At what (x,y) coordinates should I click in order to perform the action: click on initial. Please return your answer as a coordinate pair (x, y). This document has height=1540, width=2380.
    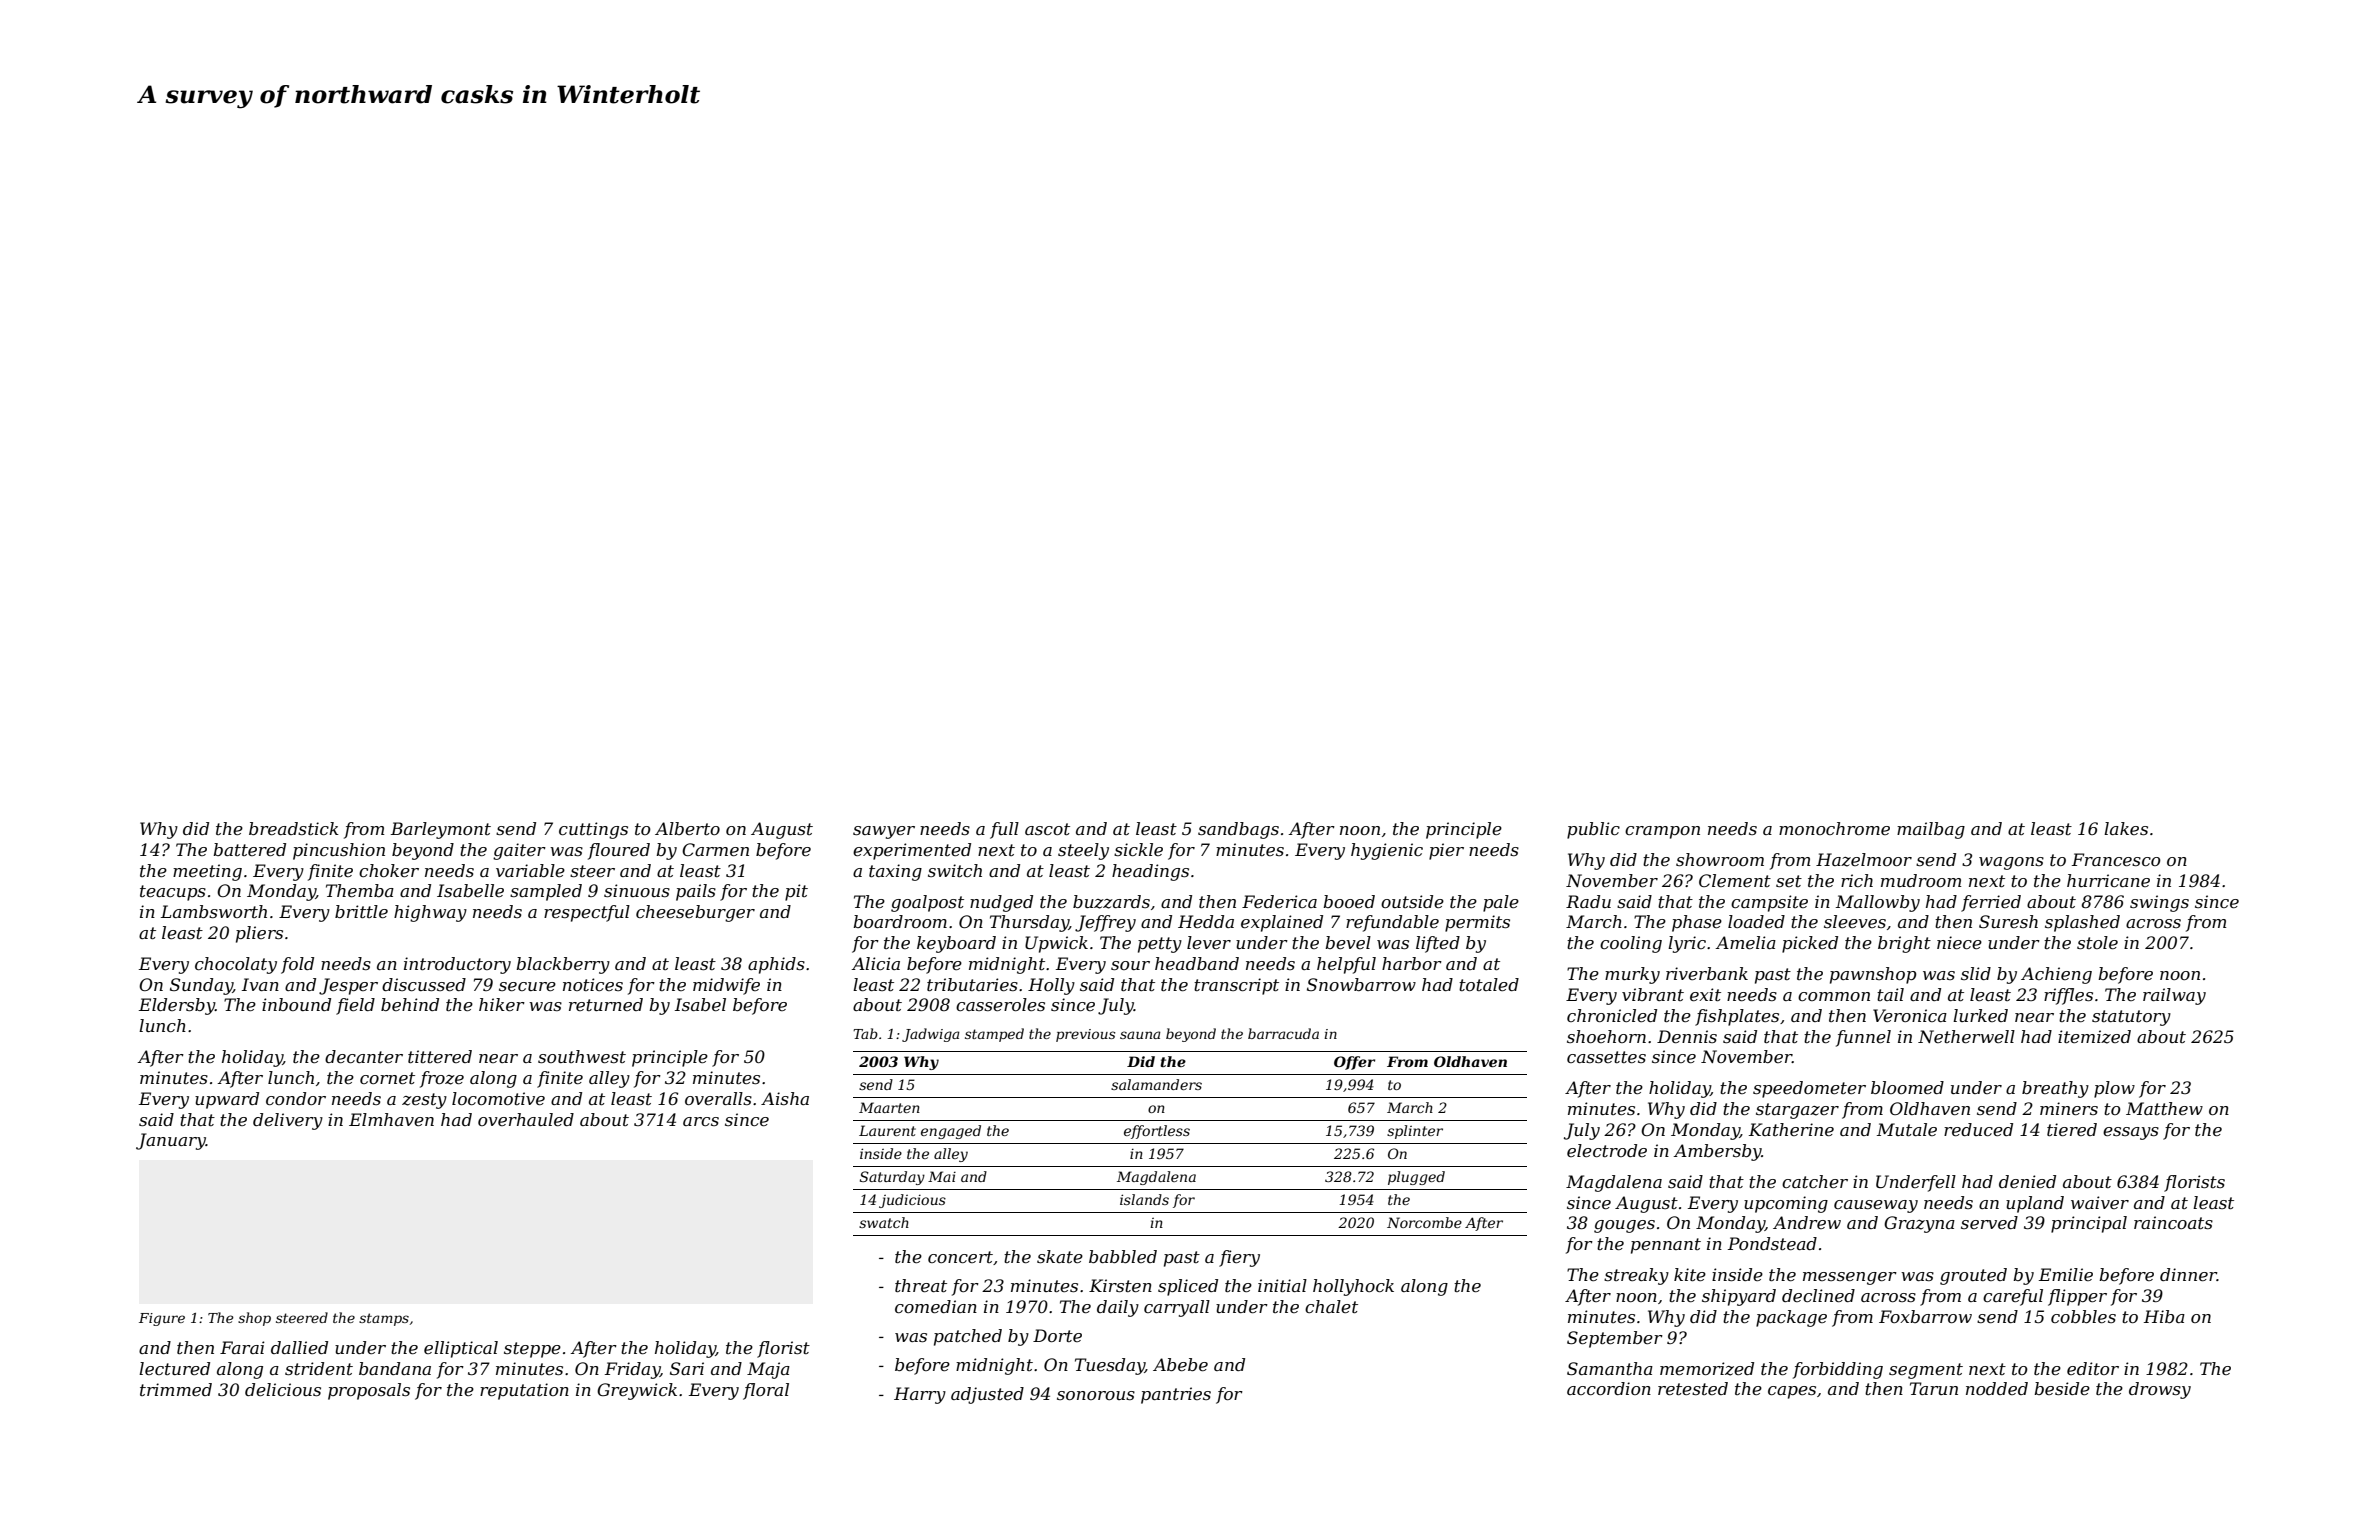
    Looking at the image, I should click on (1282, 1285).
